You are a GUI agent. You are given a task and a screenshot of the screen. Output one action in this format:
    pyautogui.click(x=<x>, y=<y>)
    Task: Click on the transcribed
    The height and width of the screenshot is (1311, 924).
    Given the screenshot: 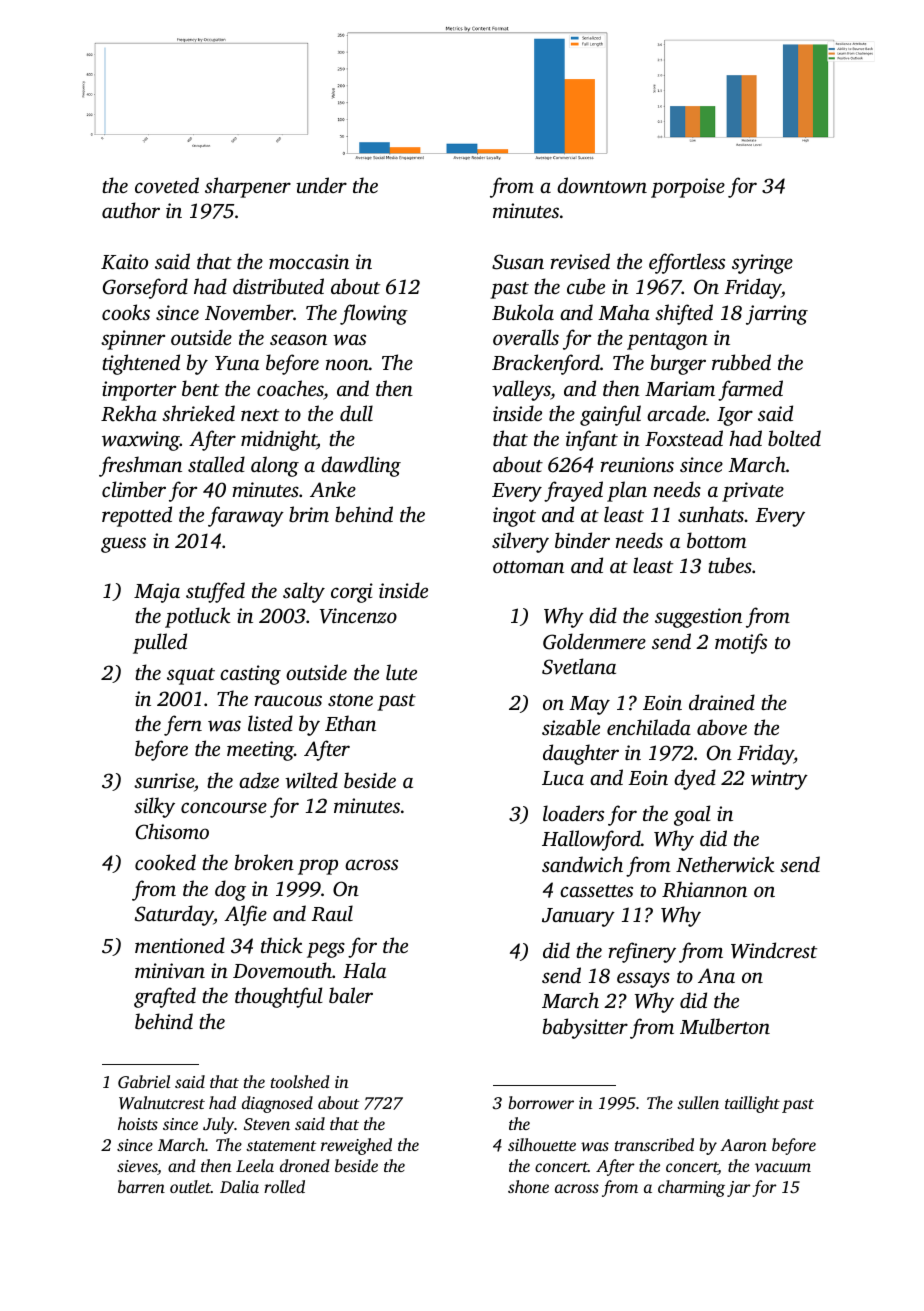 What is the action you would take?
    pyautogui.click(x=654, y=1144)
